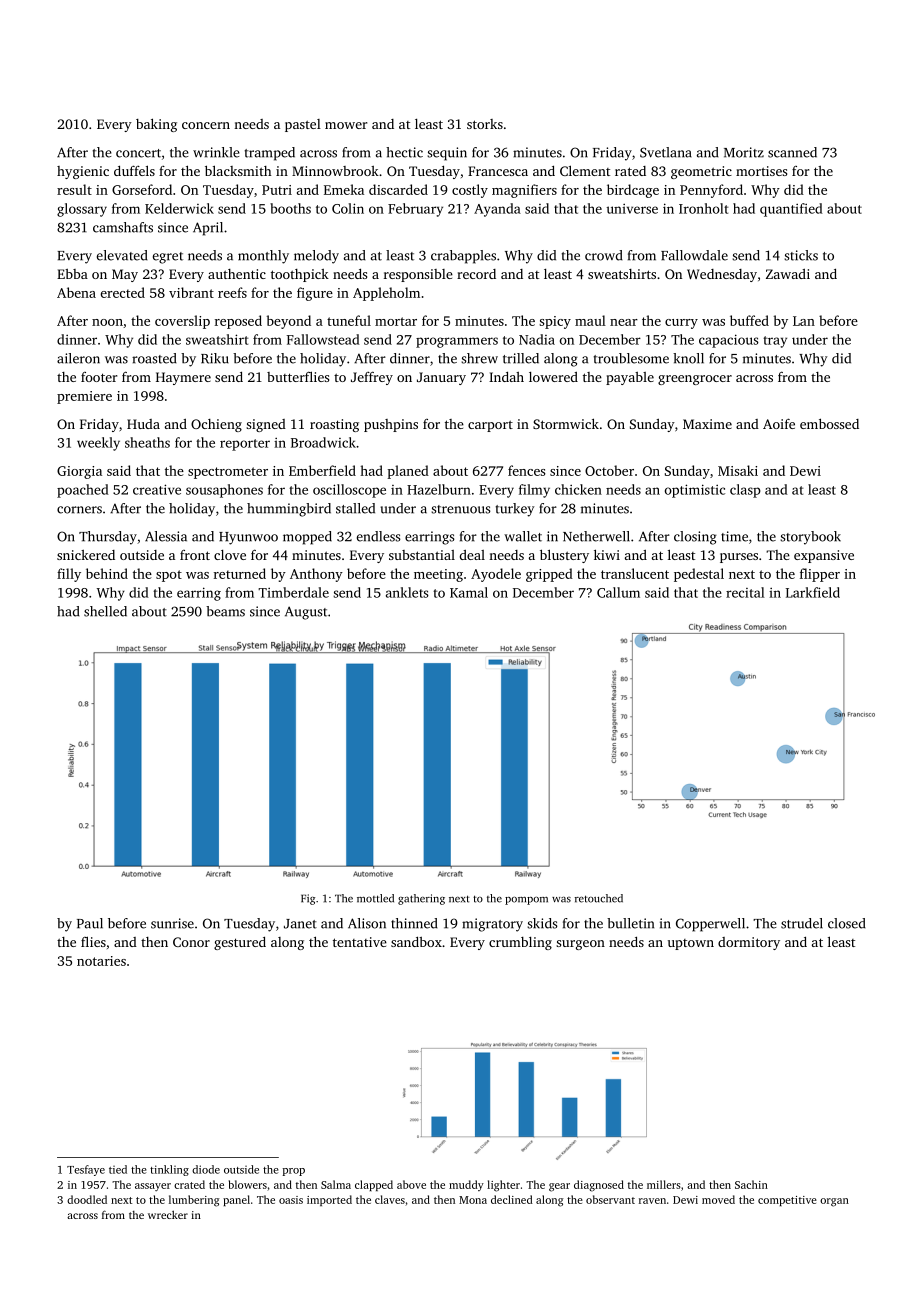 The height and width of the page is (1308, 924). What do you see at coordinates (79, 472) in the page?
I see `Giorgia` at bounding box center [79, 472].
